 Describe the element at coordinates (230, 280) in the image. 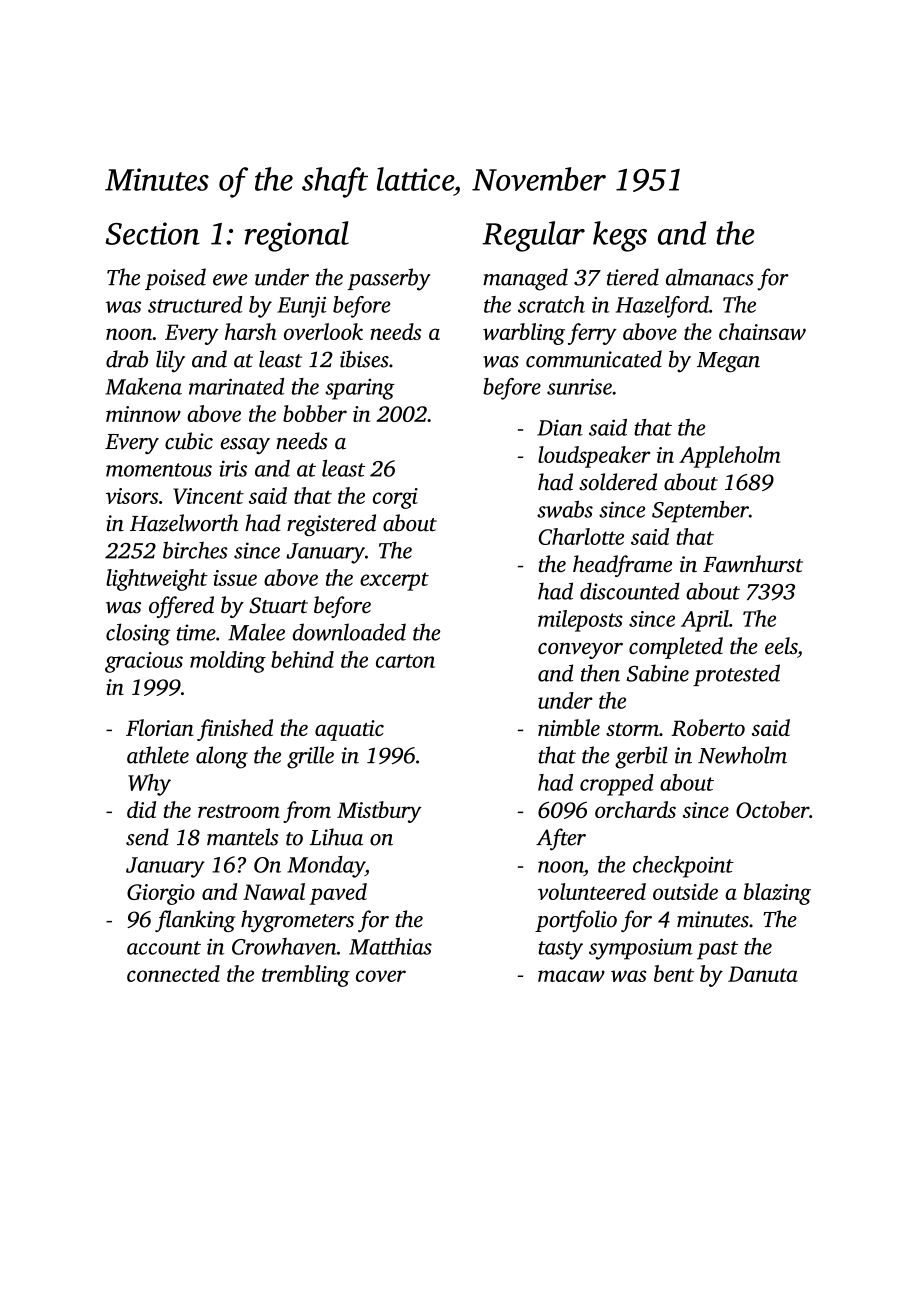

I see `ewe` at that location.
